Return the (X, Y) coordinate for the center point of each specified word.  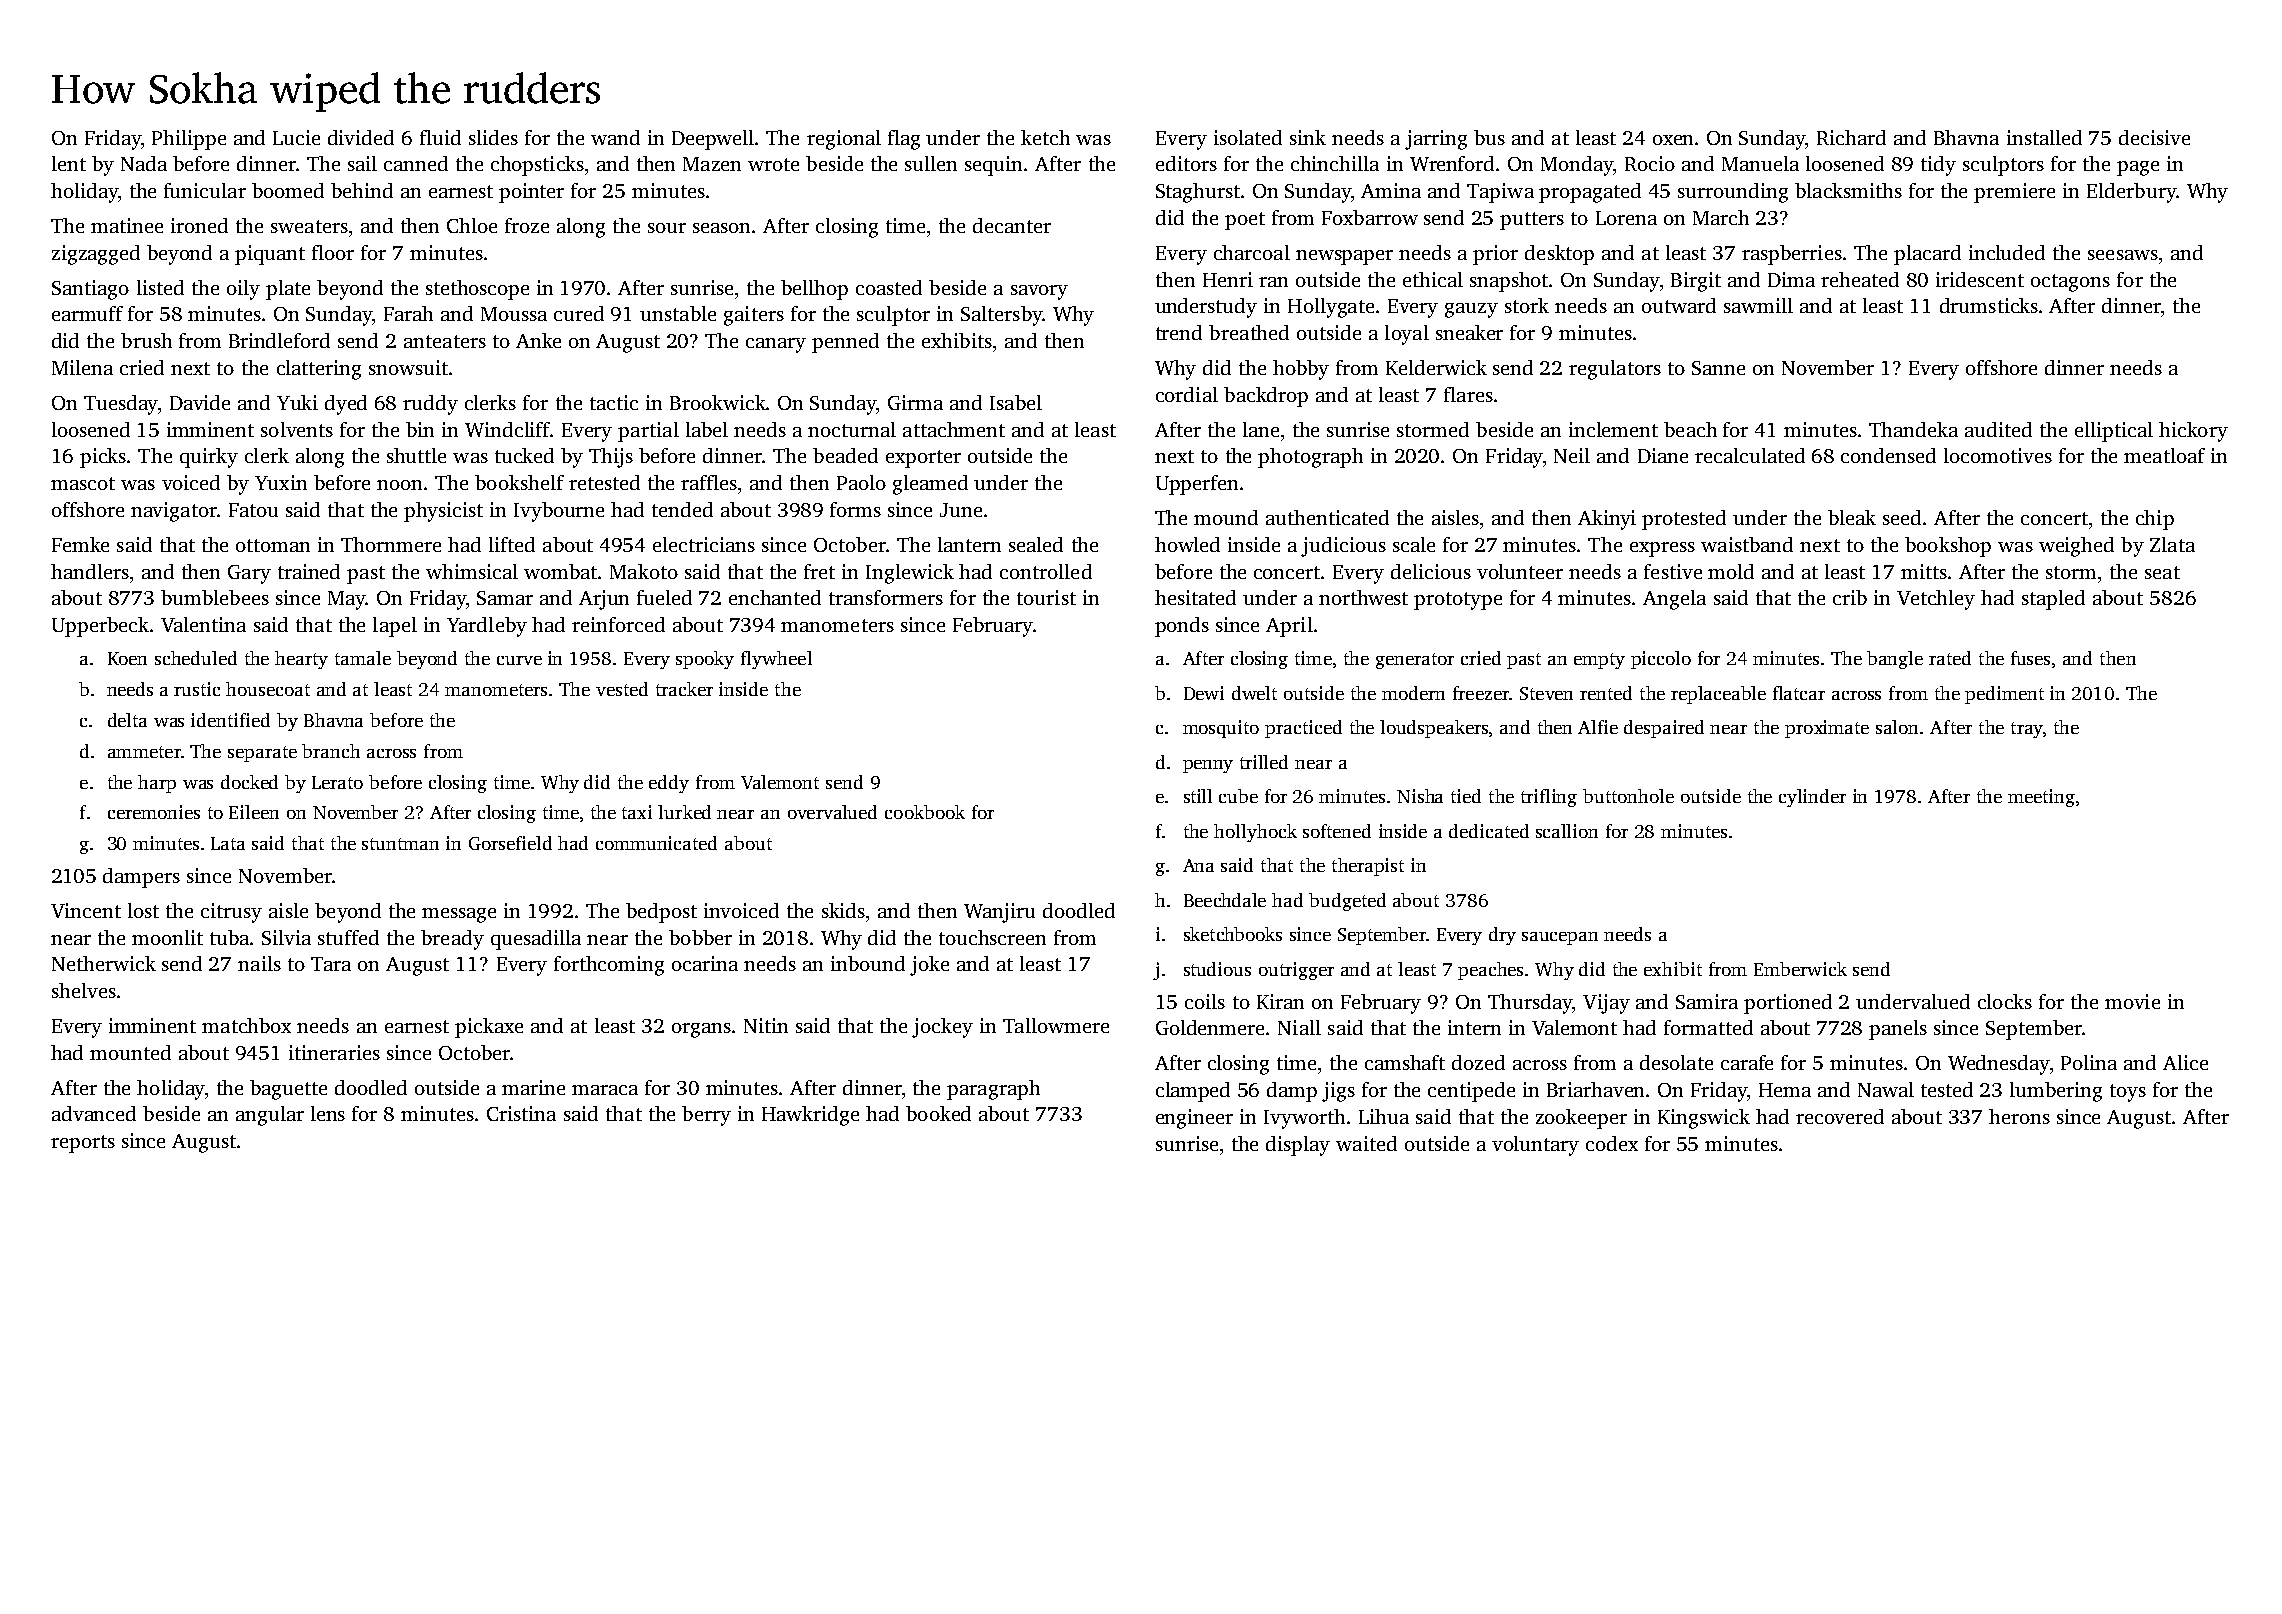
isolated (1248, 137)
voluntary (1535, 1146)
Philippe (189, 140)
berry (706, 1116)
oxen (1673, 140)
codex (1612, 1143)
